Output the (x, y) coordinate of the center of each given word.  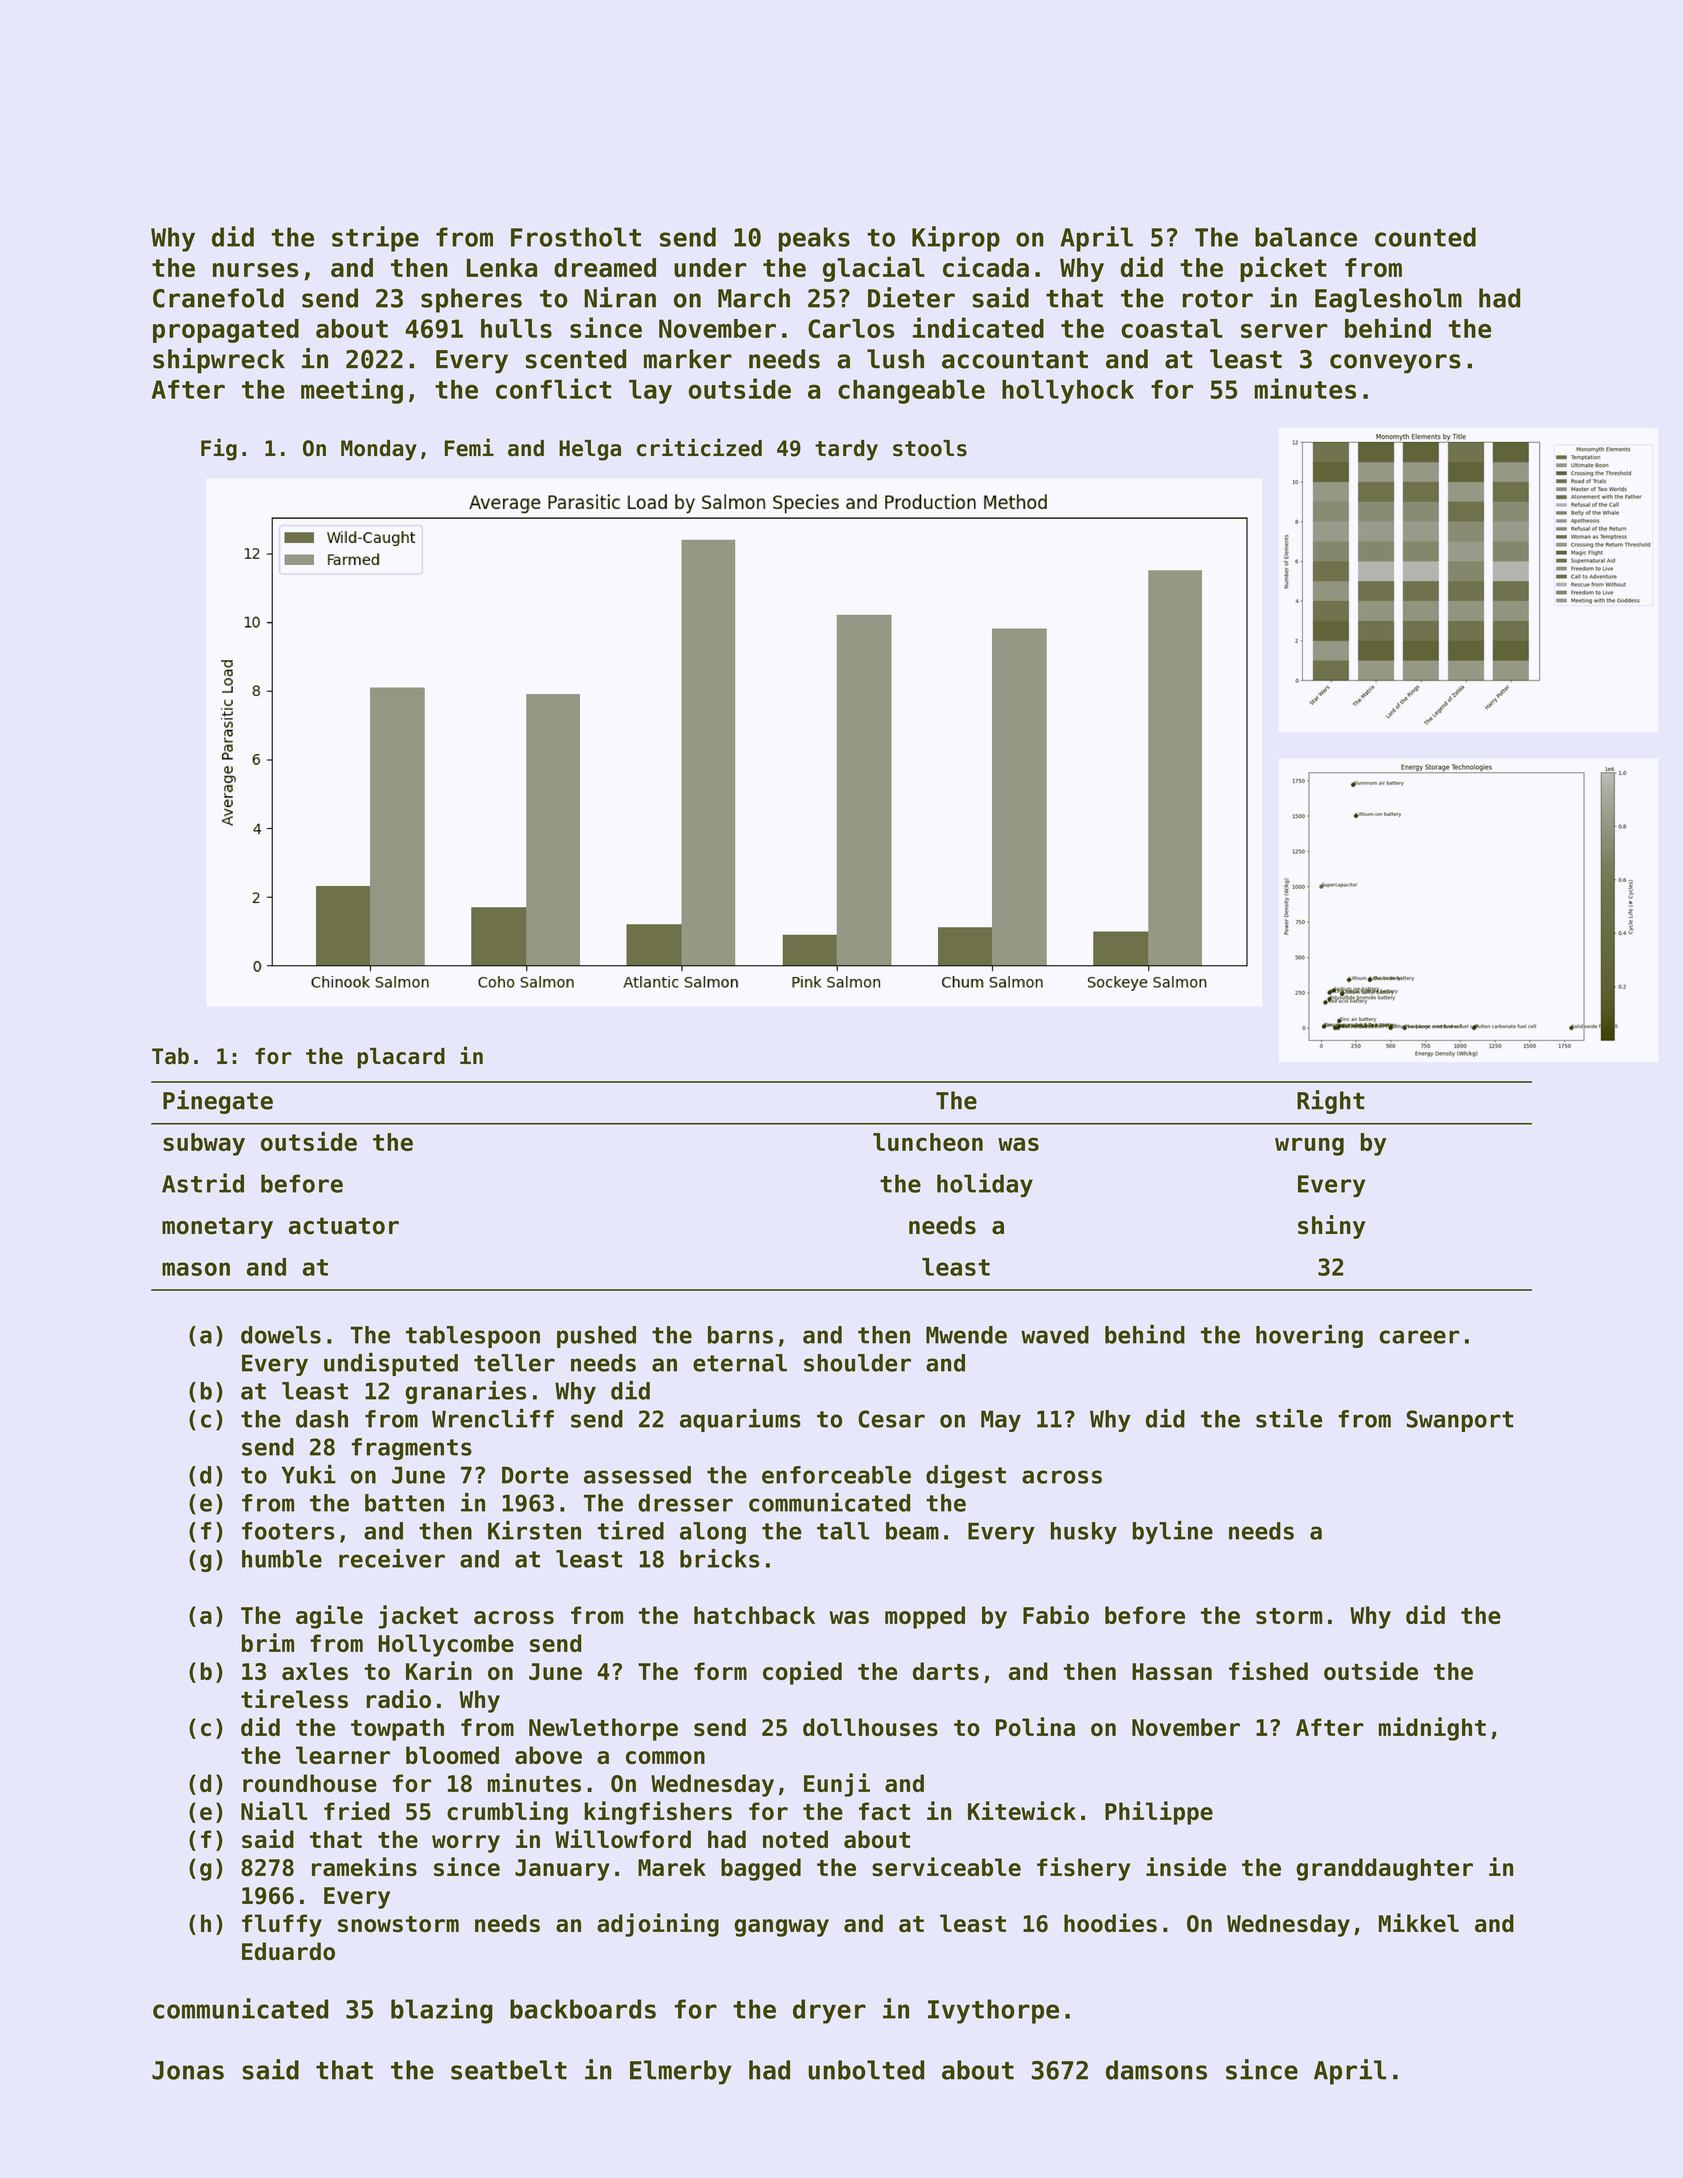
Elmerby (681, 2072)
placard (401, 1058)
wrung (1309, 1146)
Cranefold (218, 298)
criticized (699, 447)
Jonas (188, 2070)
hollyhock (1068, 392)
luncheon (928, 1142)
